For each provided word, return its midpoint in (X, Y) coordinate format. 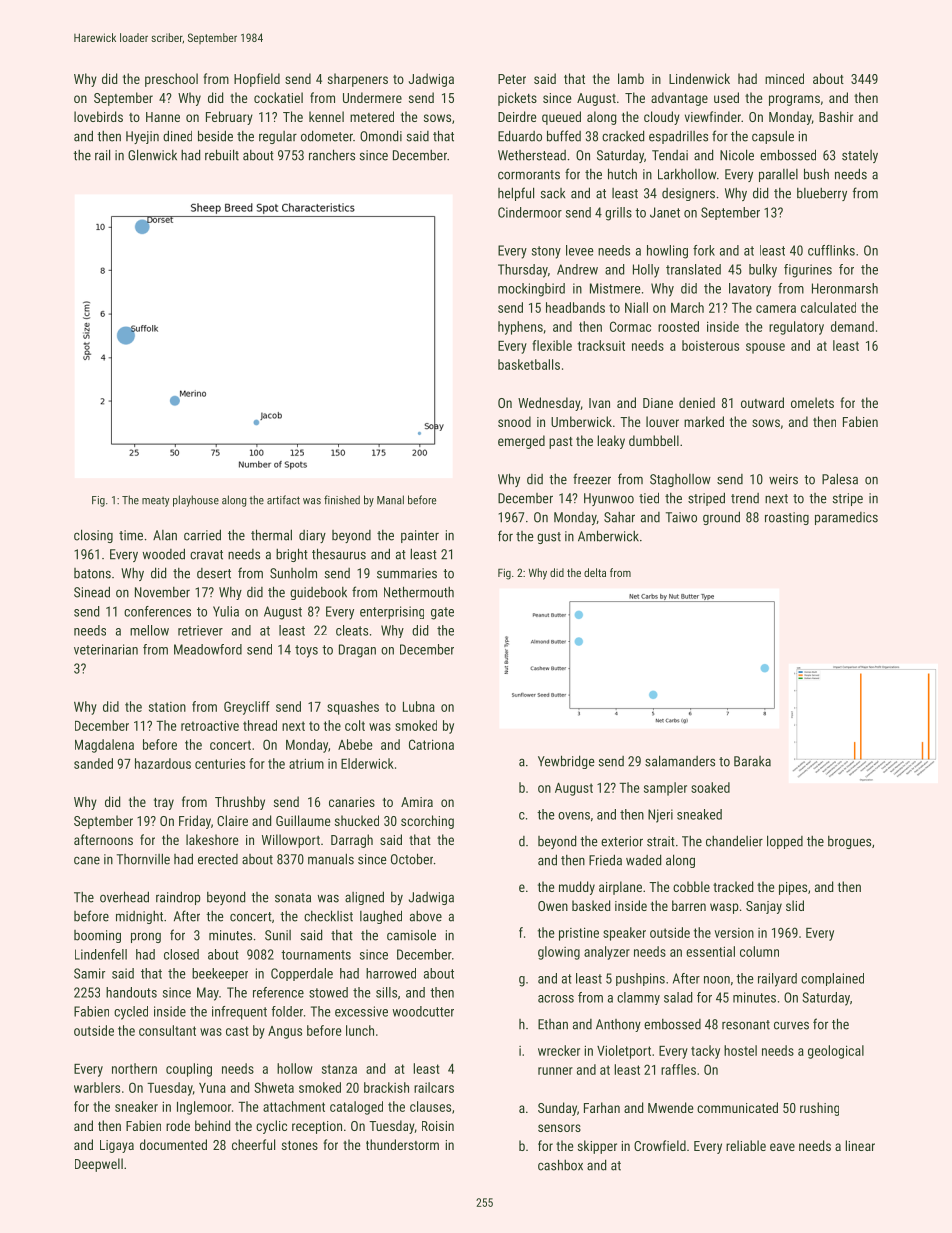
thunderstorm (402, 1144)
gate (442, 613)
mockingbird (531, 290)
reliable (746, 1145)
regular (278, 137)
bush (816, 174)
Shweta (274, 1087)
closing (93, 536)
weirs (783, 479)
